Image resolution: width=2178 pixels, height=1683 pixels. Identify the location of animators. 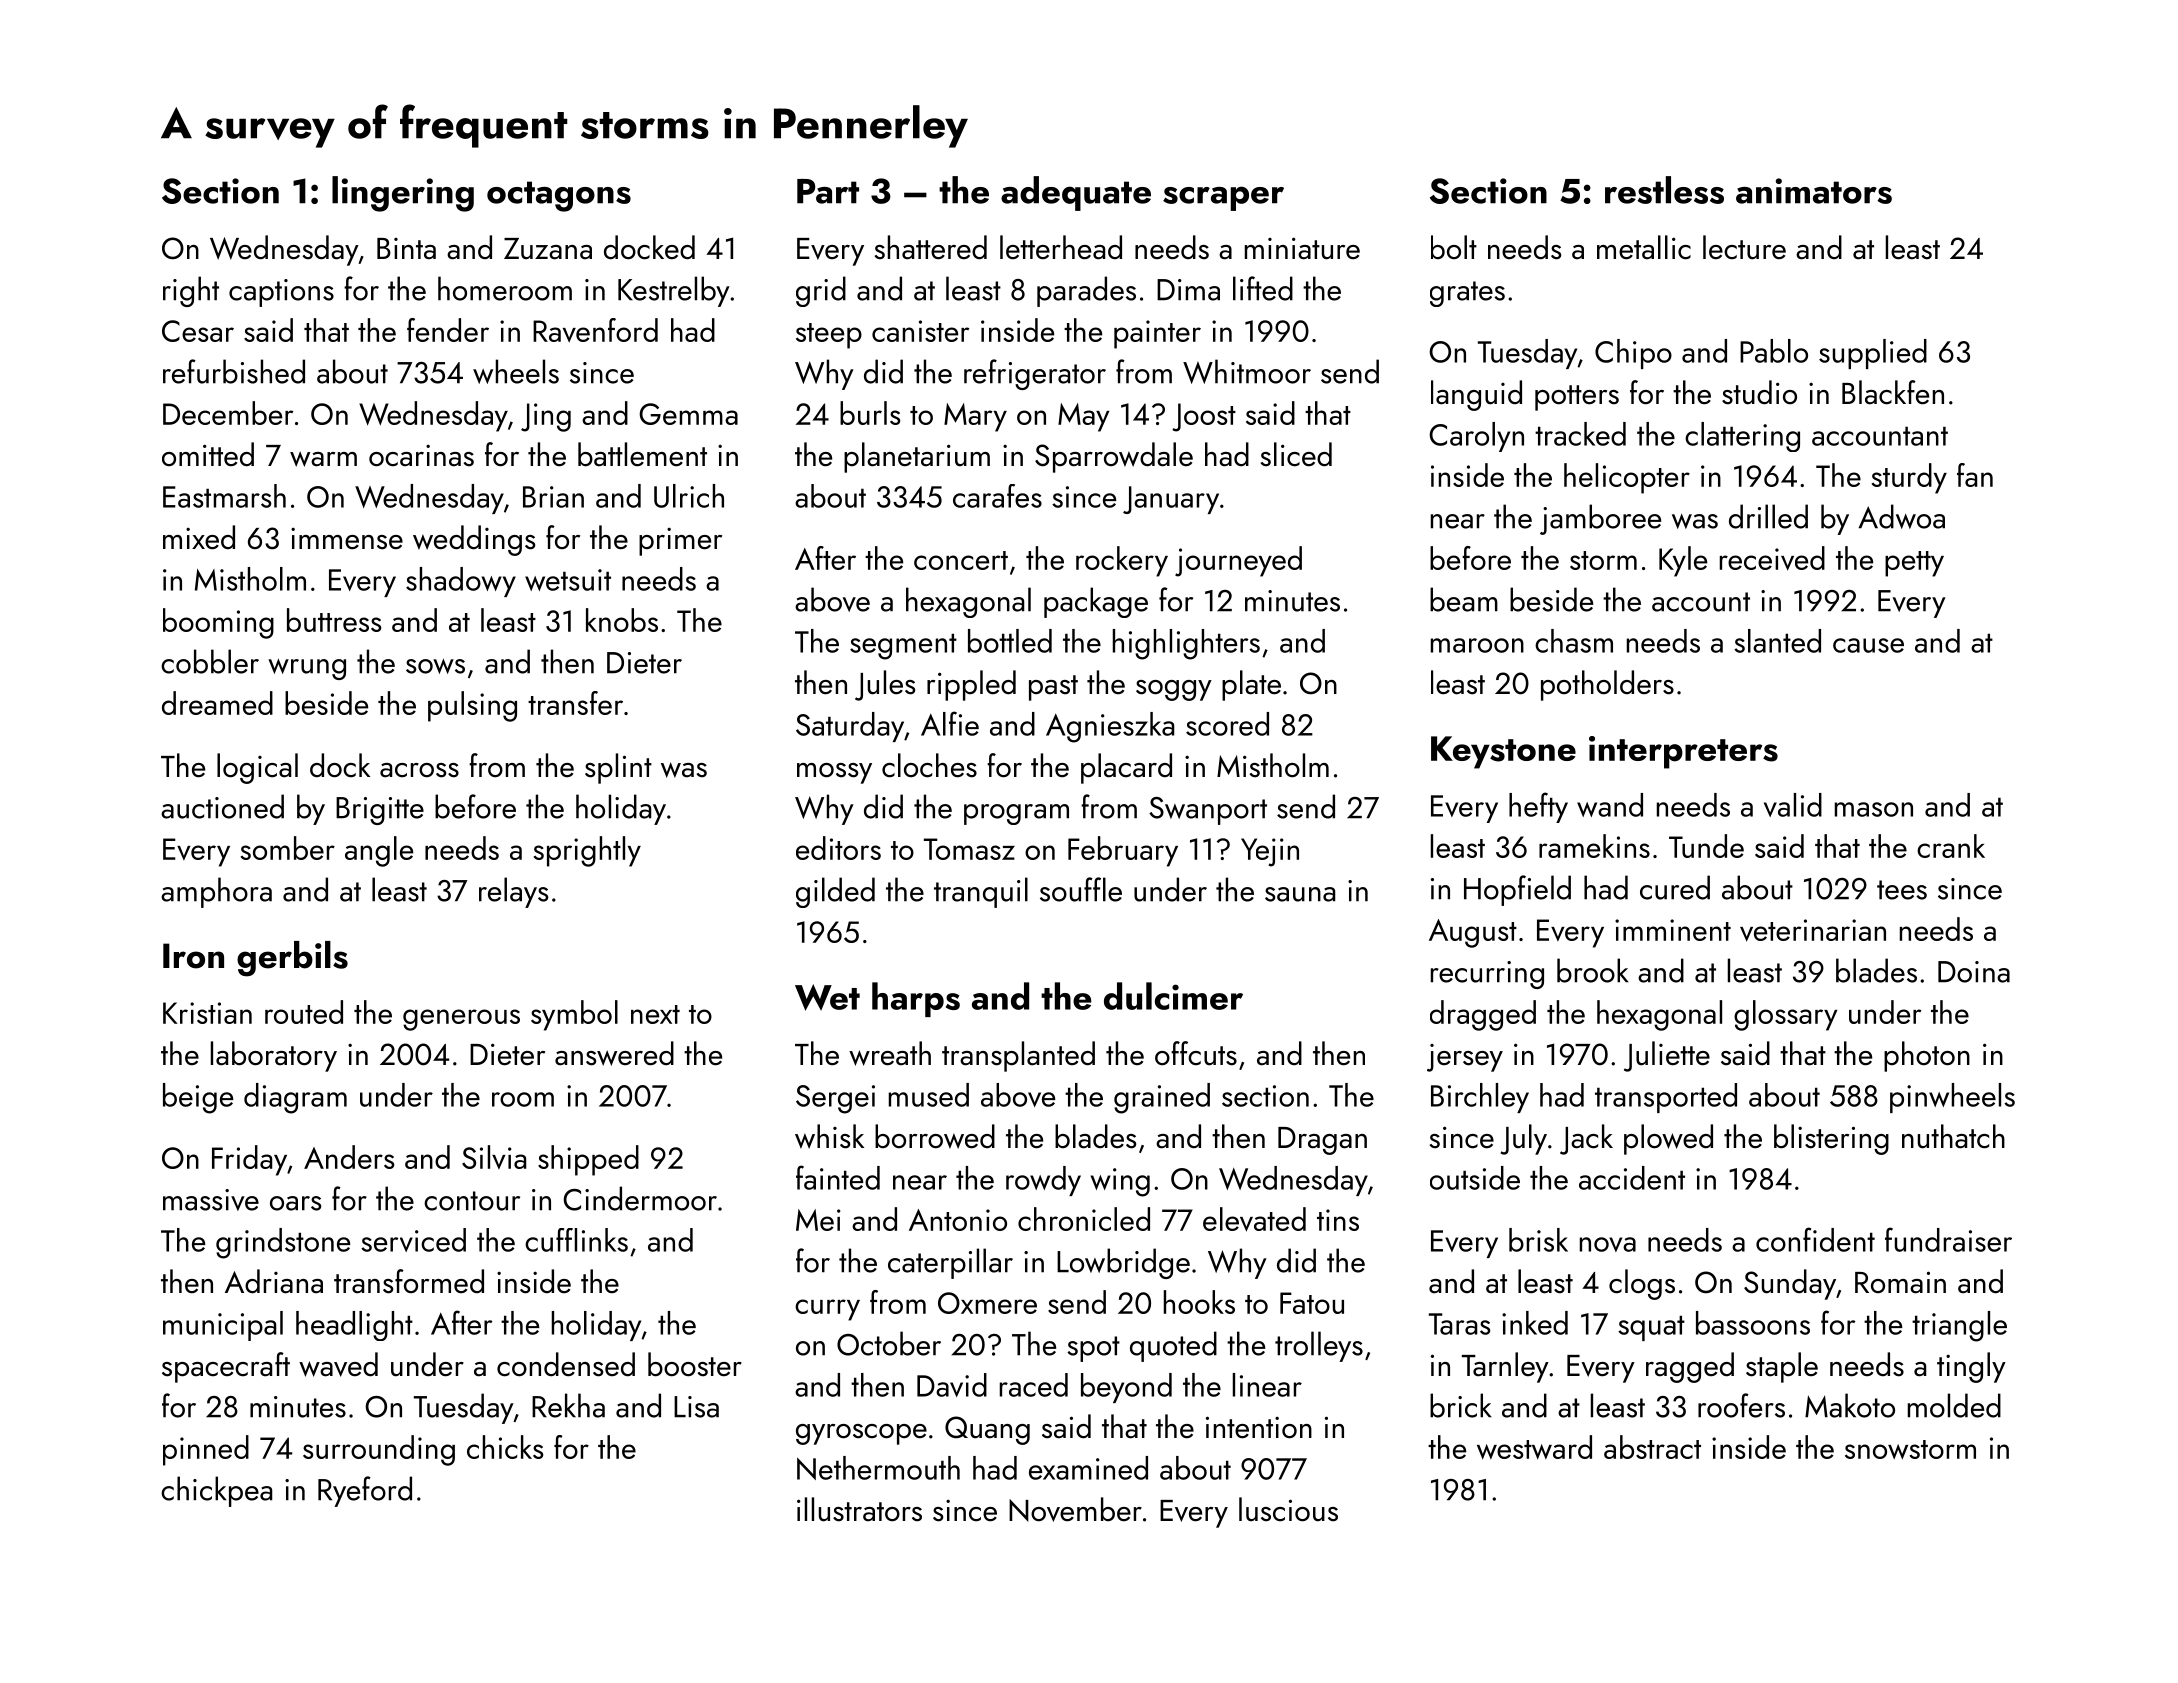
(1814, 191).
